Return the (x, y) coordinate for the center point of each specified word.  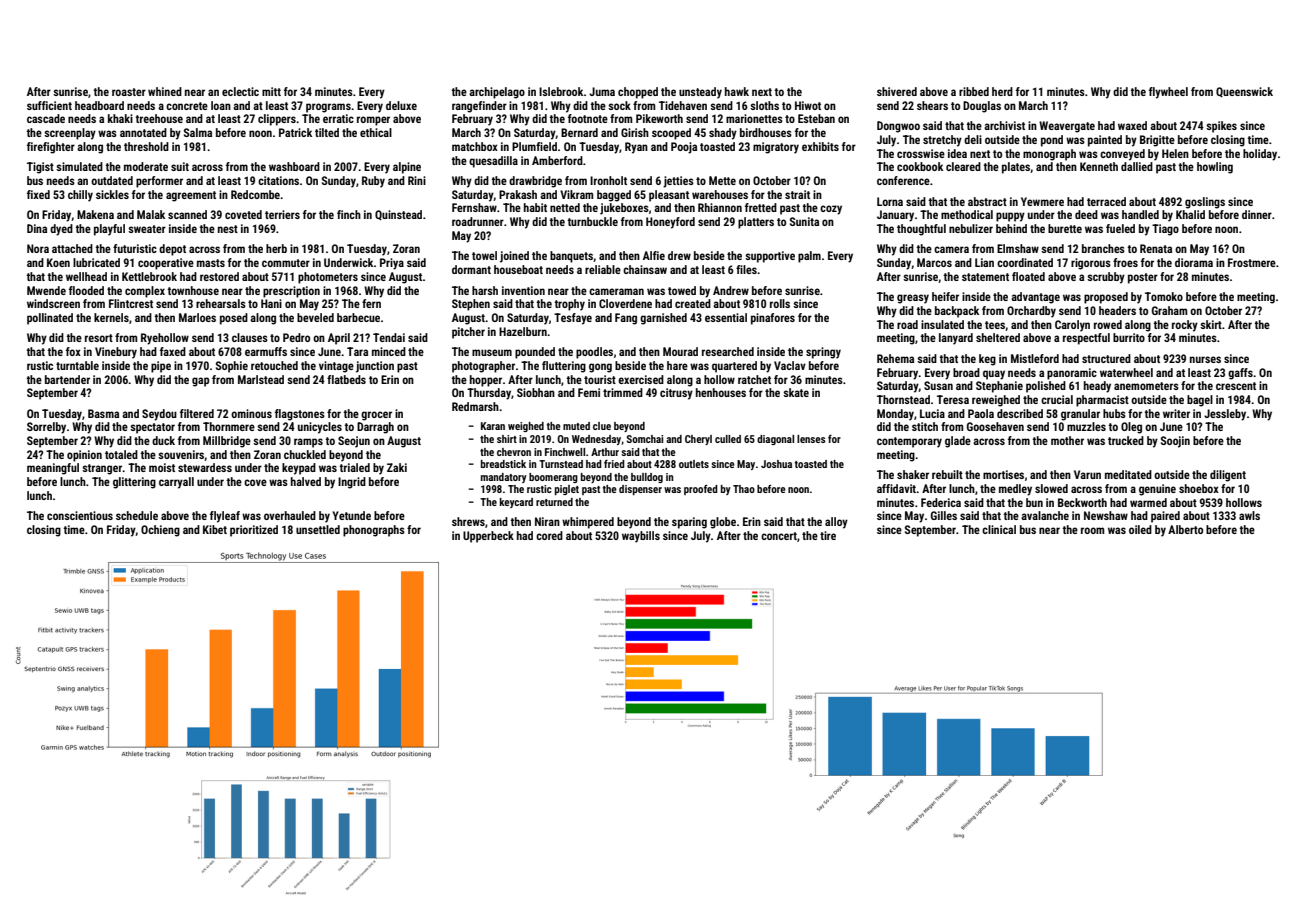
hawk (737, 91)
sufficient (49, 105)
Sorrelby (46, 428)
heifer (945, 296)
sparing (689, 523)
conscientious (80, 515)
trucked (1126, 440)
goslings (1205, 203)
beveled (315, 317)
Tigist (40, 168)
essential (726, 317)
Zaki (397, 467)
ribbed (974, 91)
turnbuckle (592, 221)
